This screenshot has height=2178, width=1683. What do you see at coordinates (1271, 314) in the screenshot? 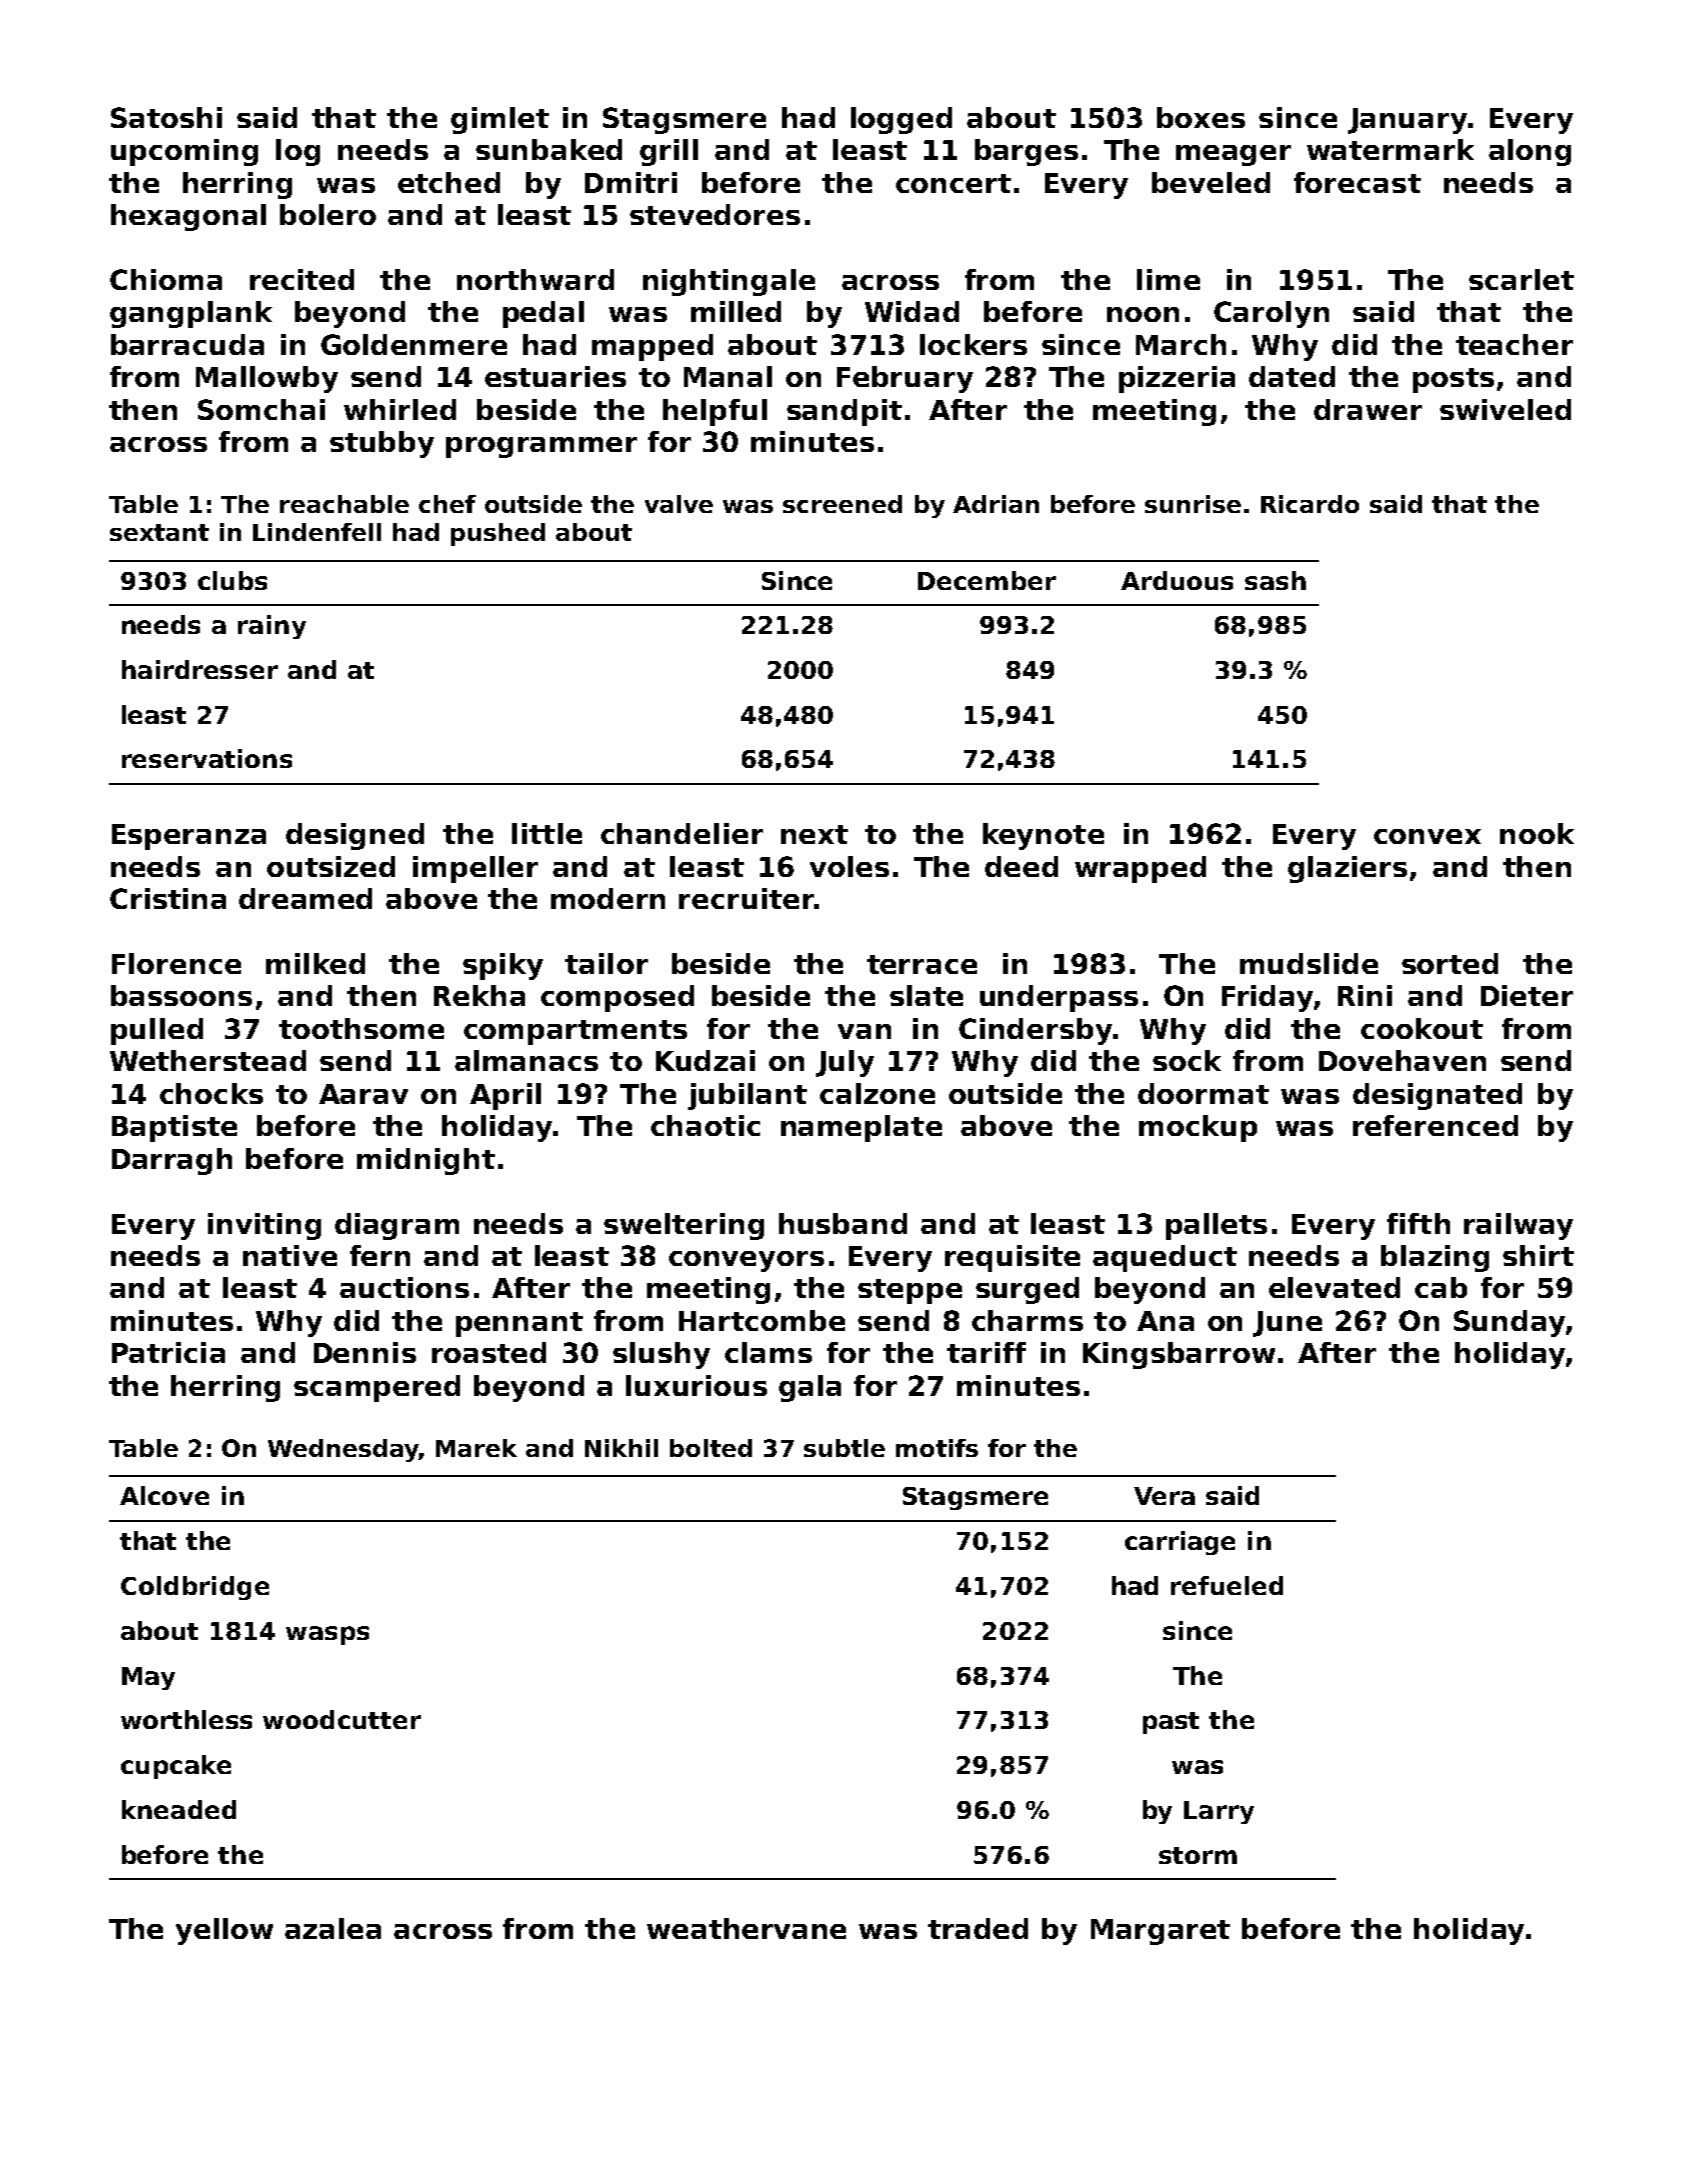
I see `Carolyn` at bounding box center [1271, 314].
